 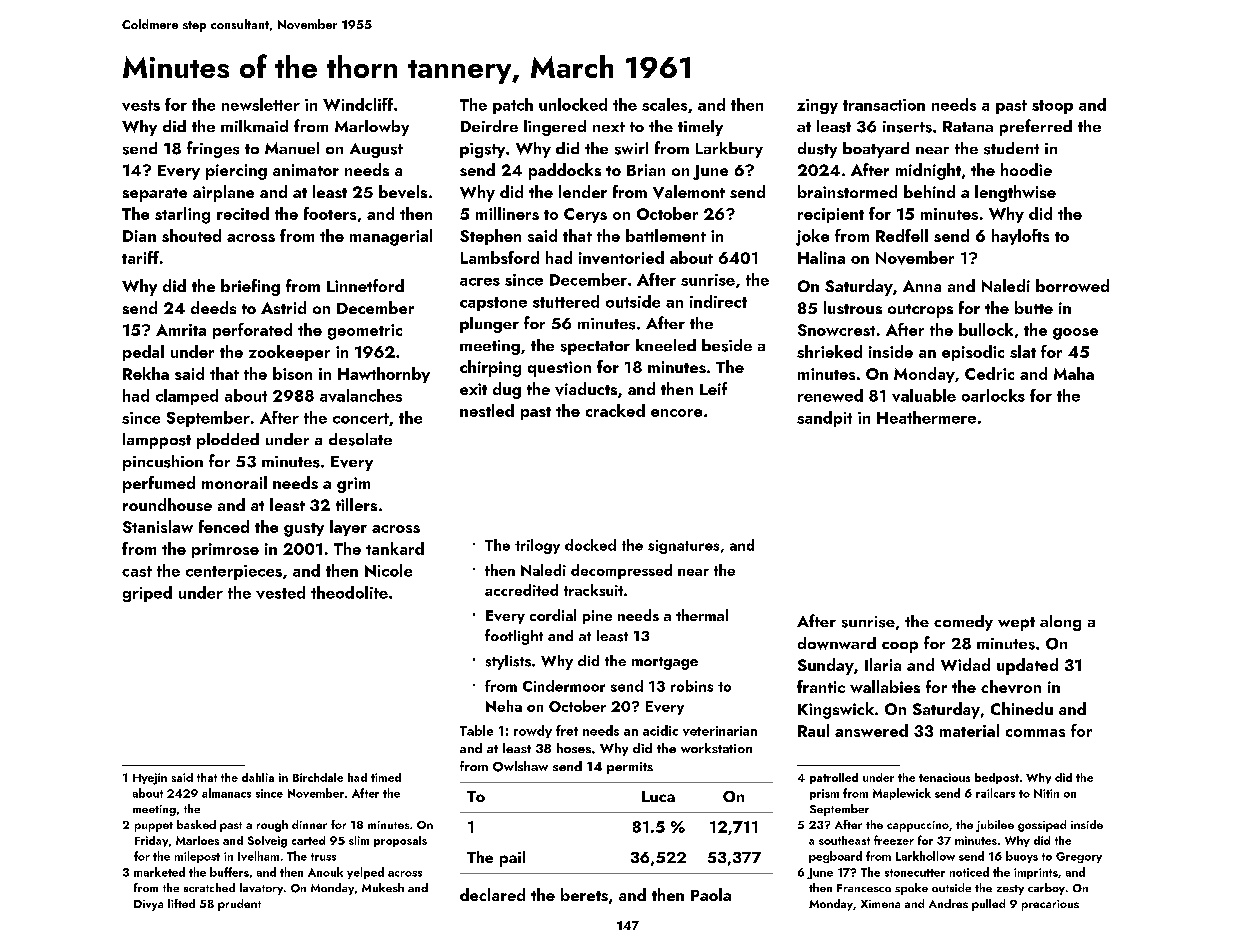 I want to click on answered, so click(x=871, y=730).
